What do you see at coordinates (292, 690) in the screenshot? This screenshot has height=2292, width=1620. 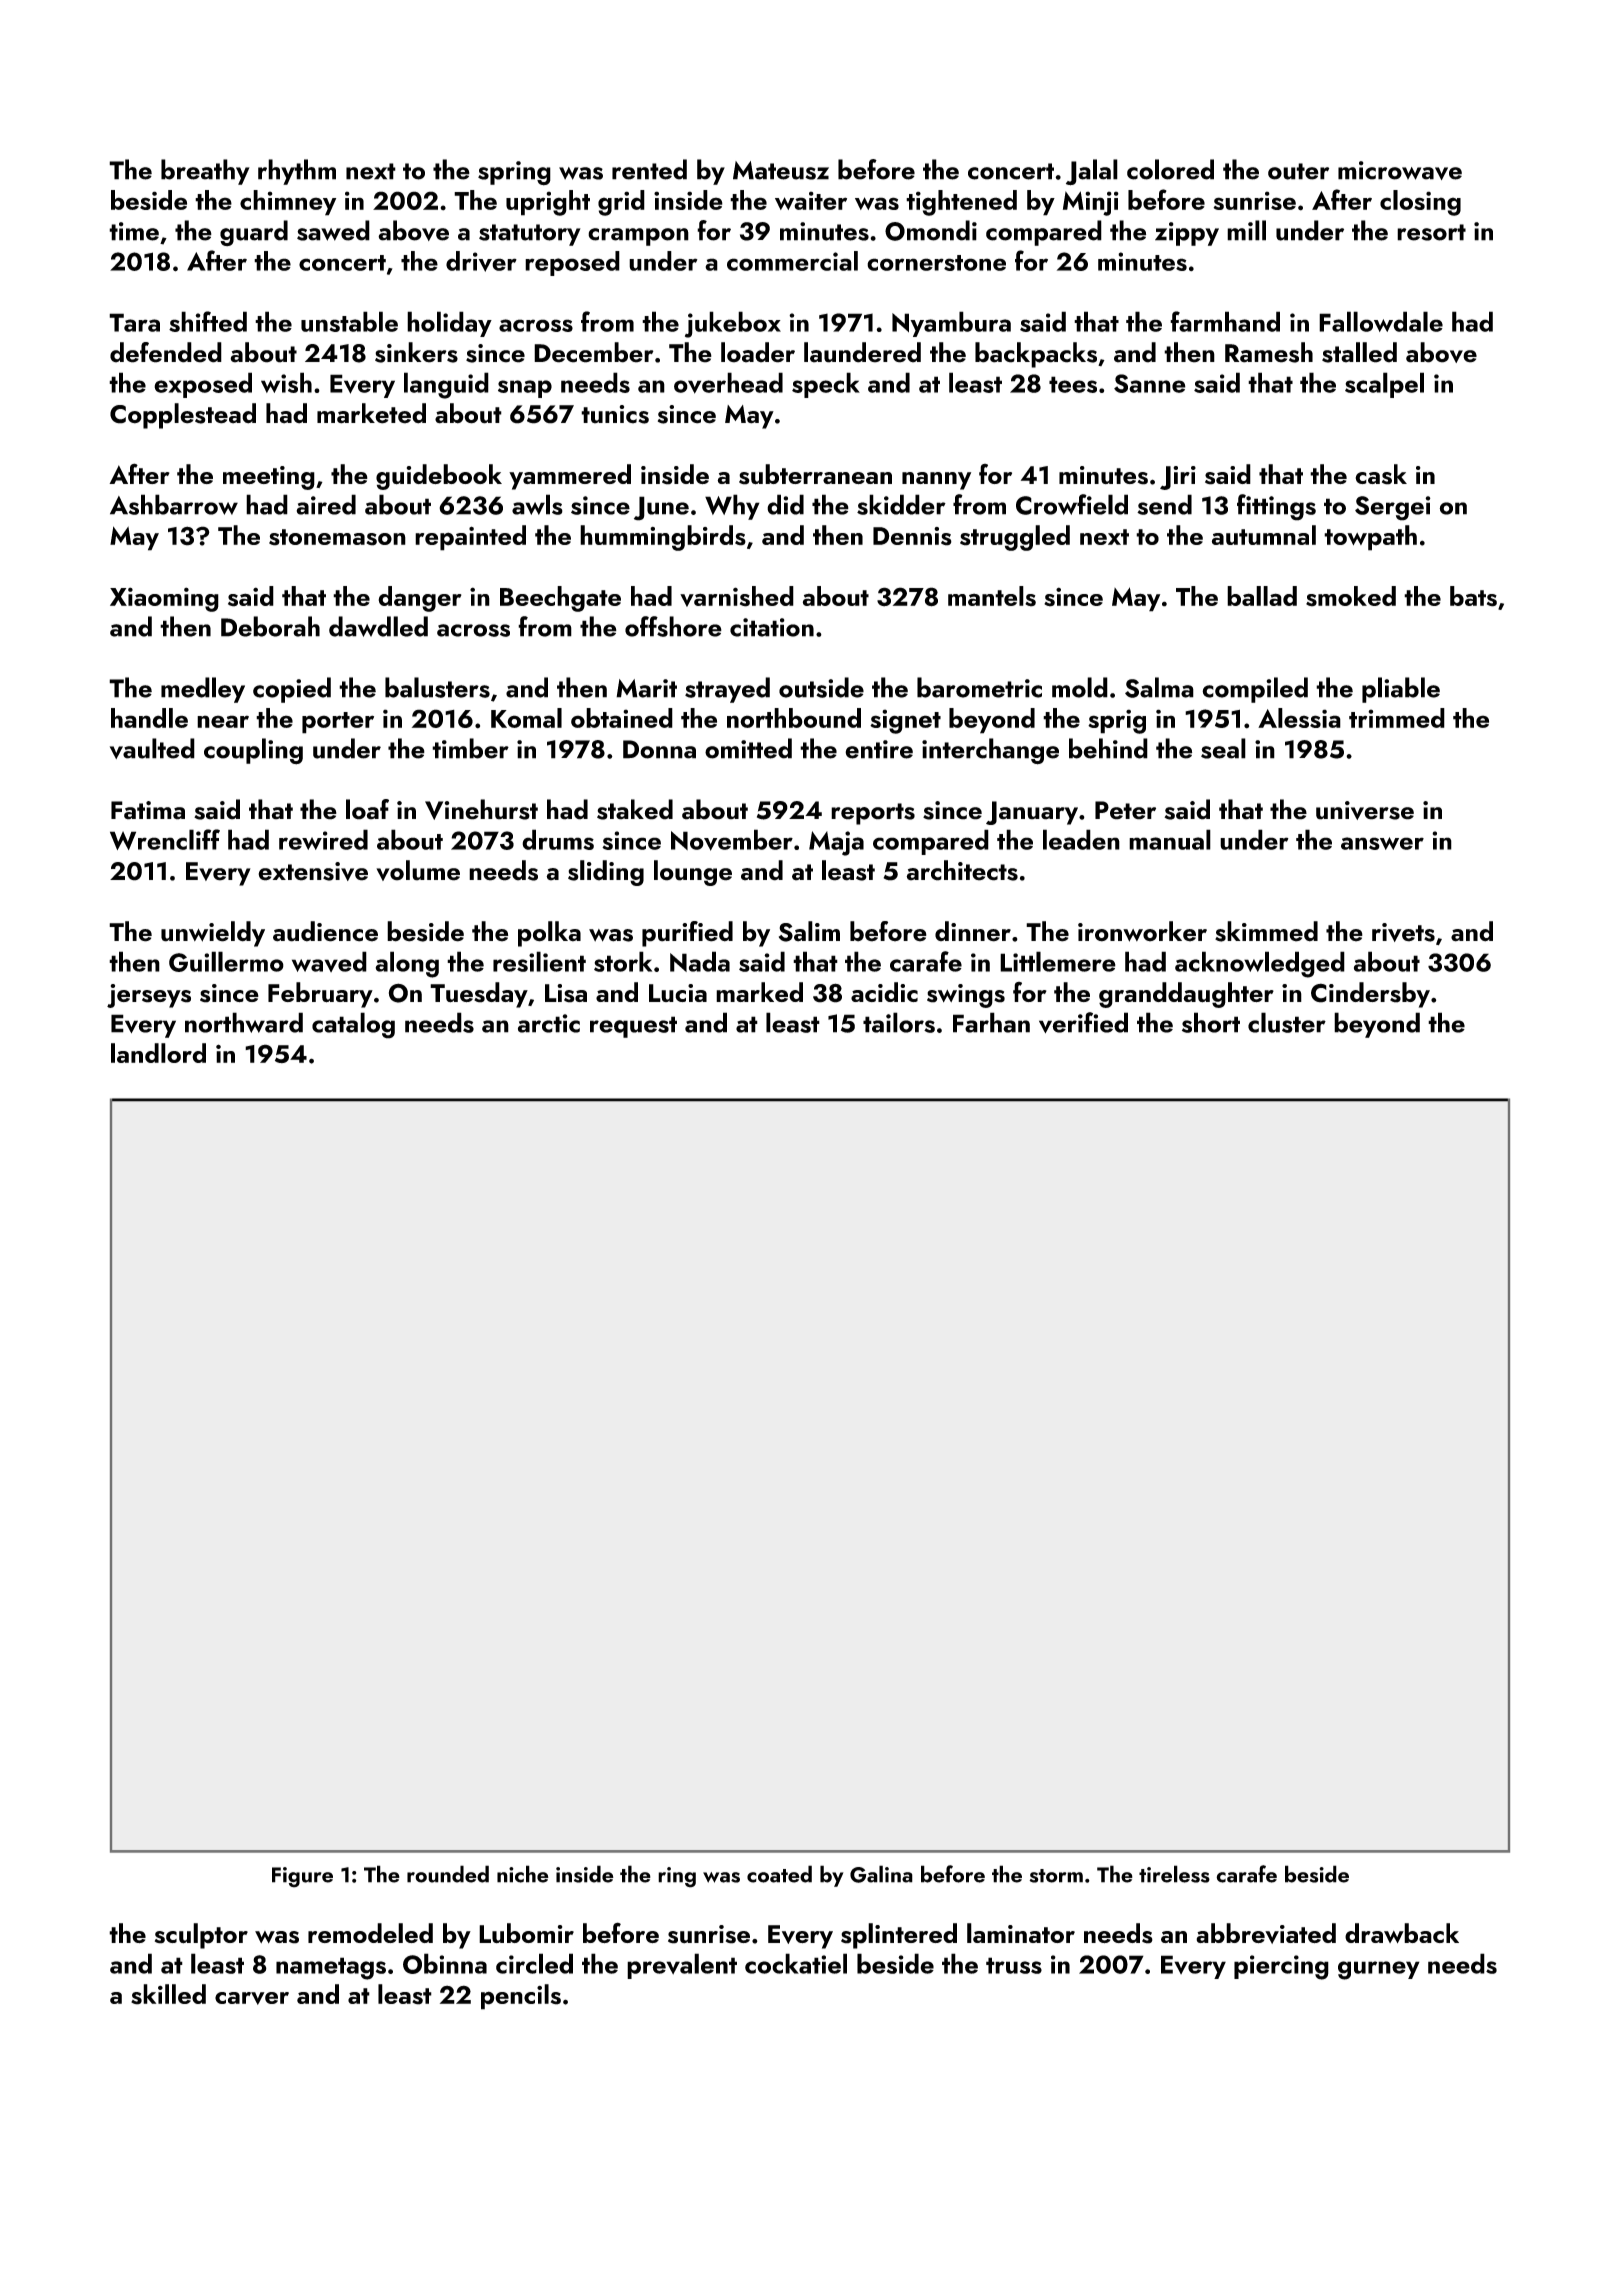 I see `copied` at bounding box center [292, 690].
